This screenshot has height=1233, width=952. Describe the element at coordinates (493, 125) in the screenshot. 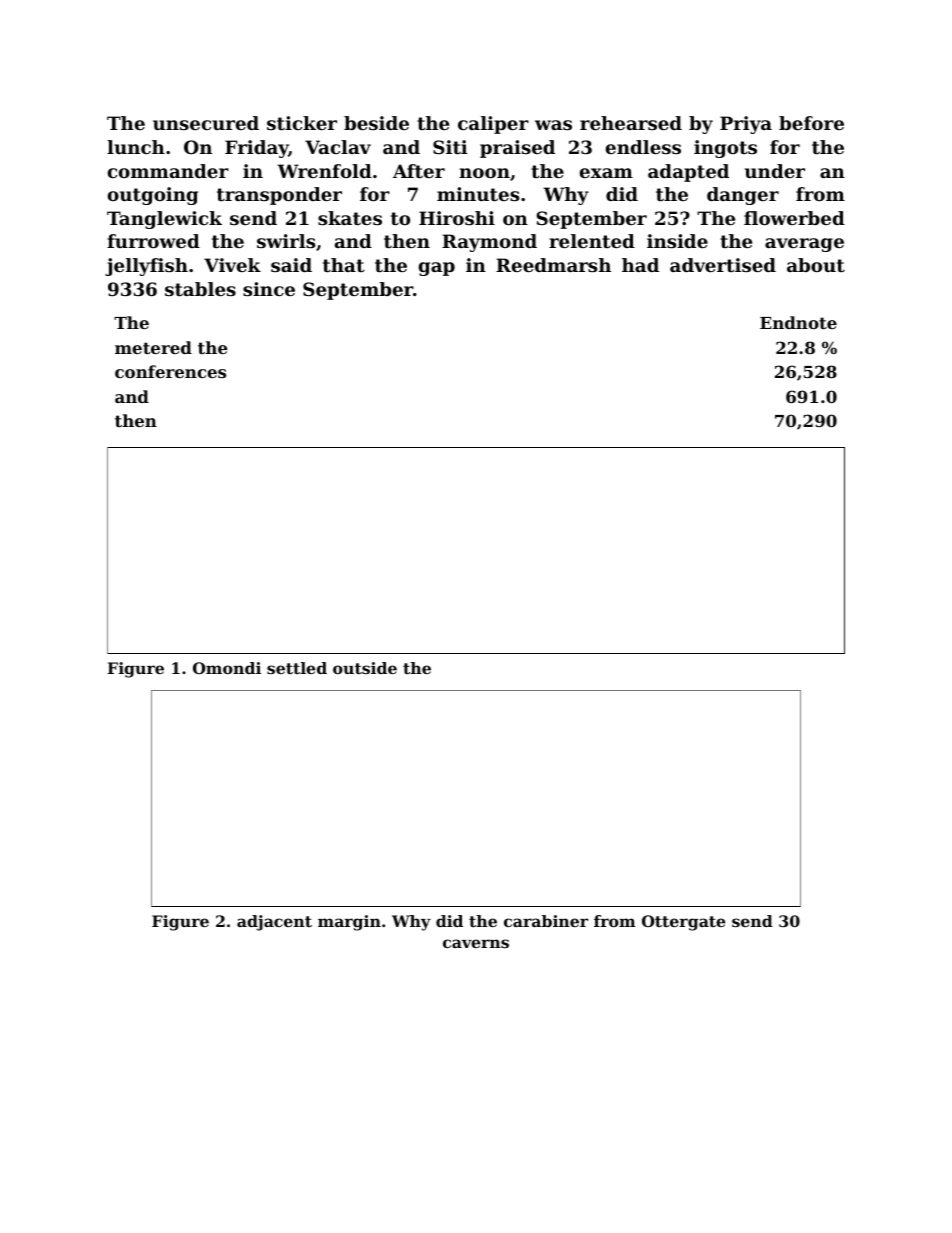

I see `caliper` at that location.
